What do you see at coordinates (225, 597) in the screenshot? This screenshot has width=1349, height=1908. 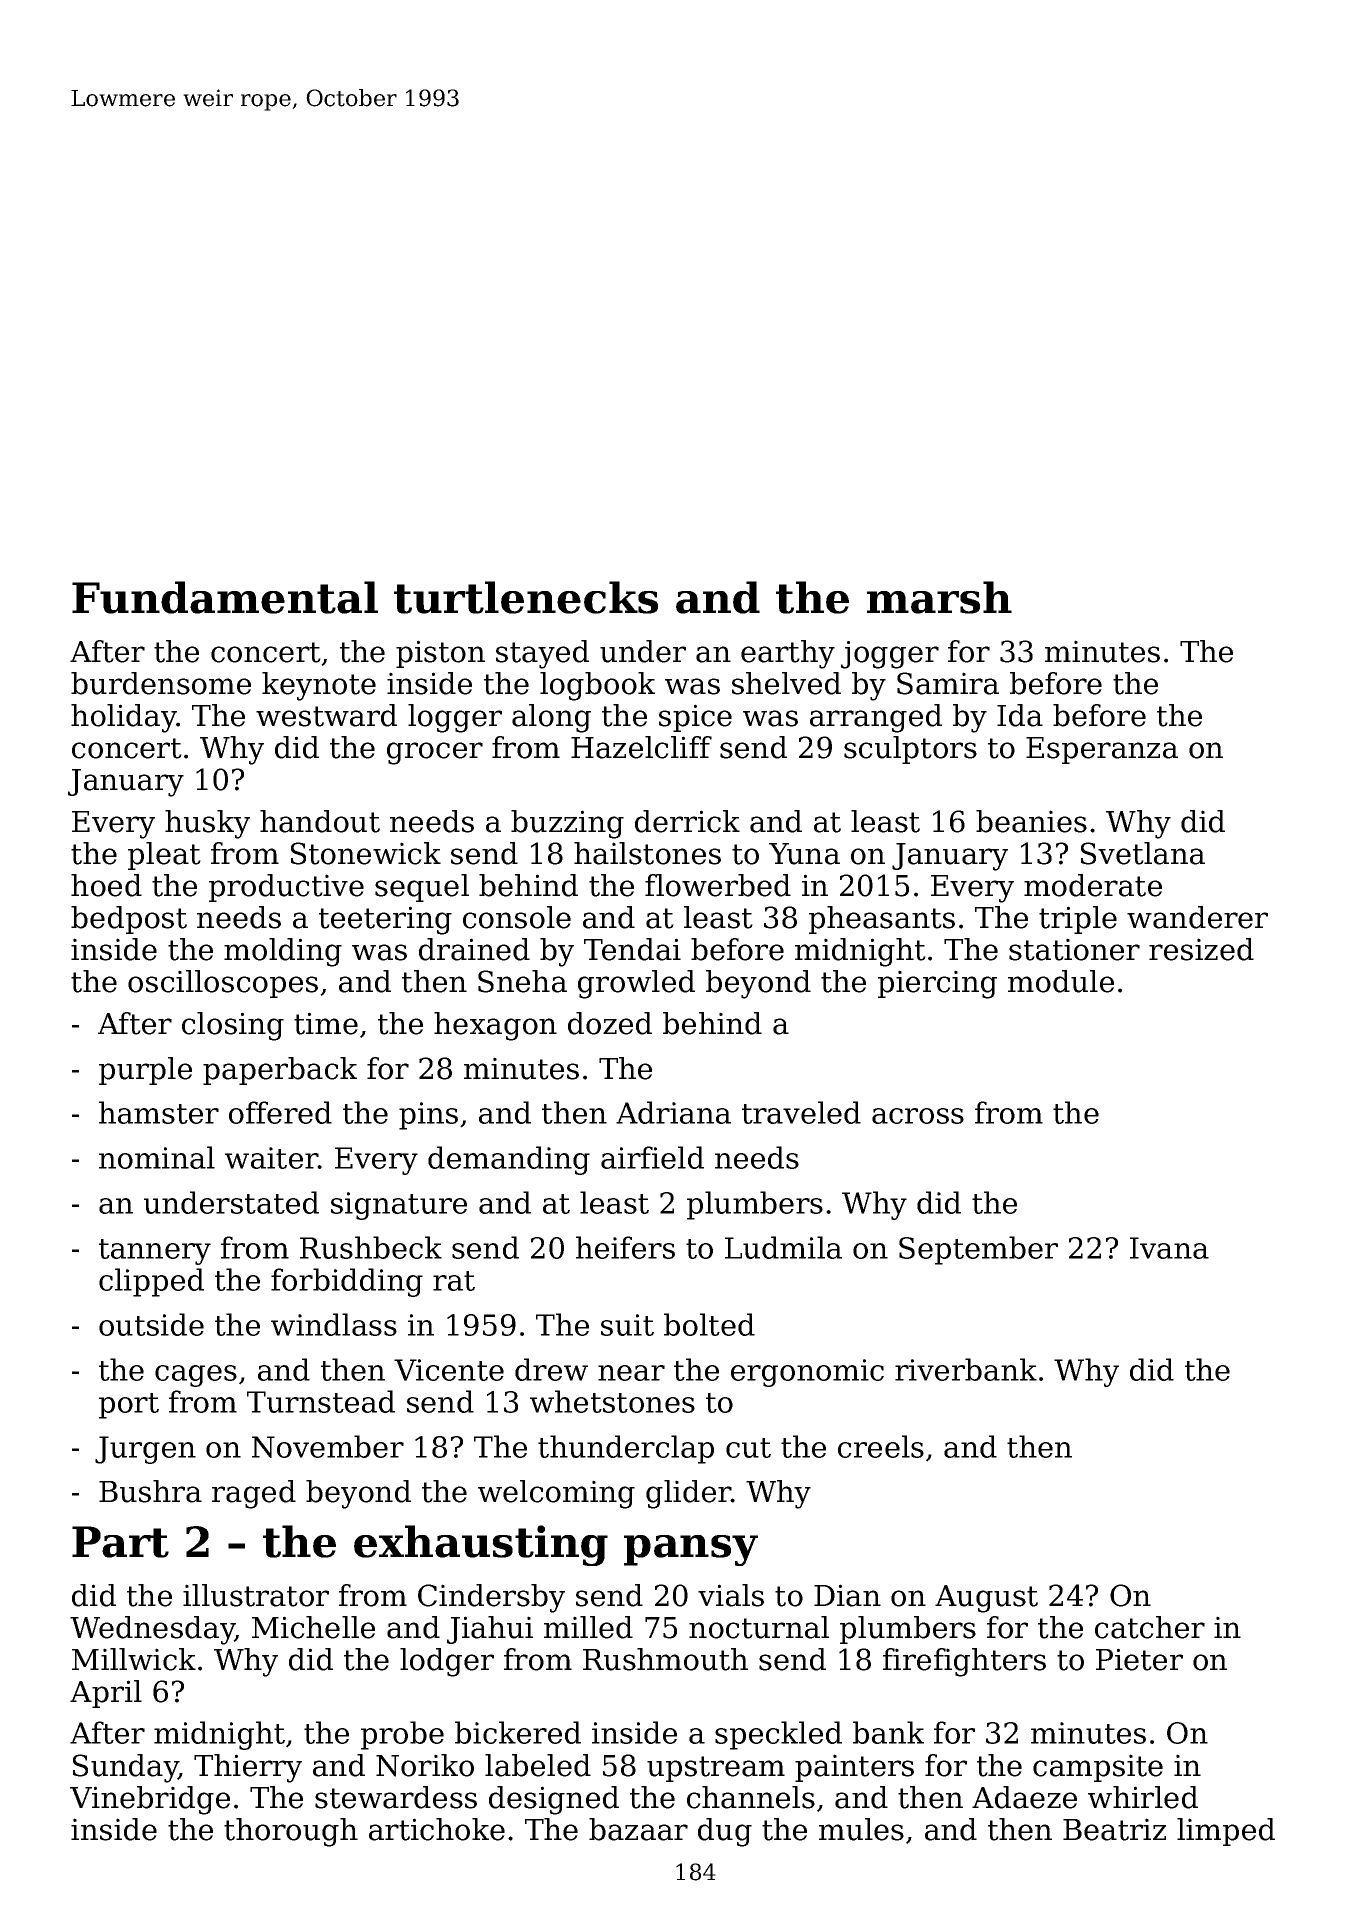 I see `Fundamental` at bounding box center [225, 597].
